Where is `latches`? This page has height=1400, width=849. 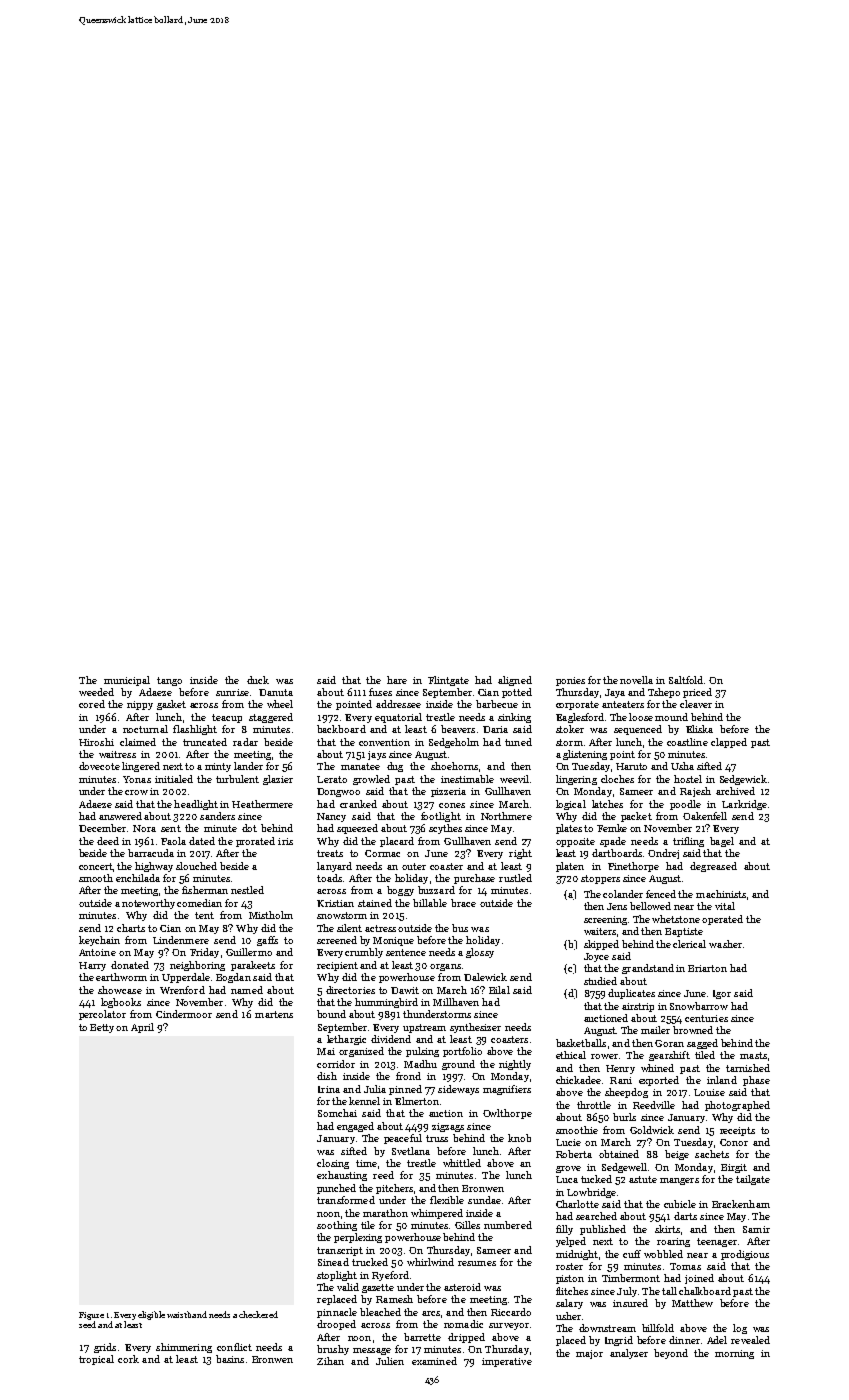
latches is located at coordinates (607, 804).
